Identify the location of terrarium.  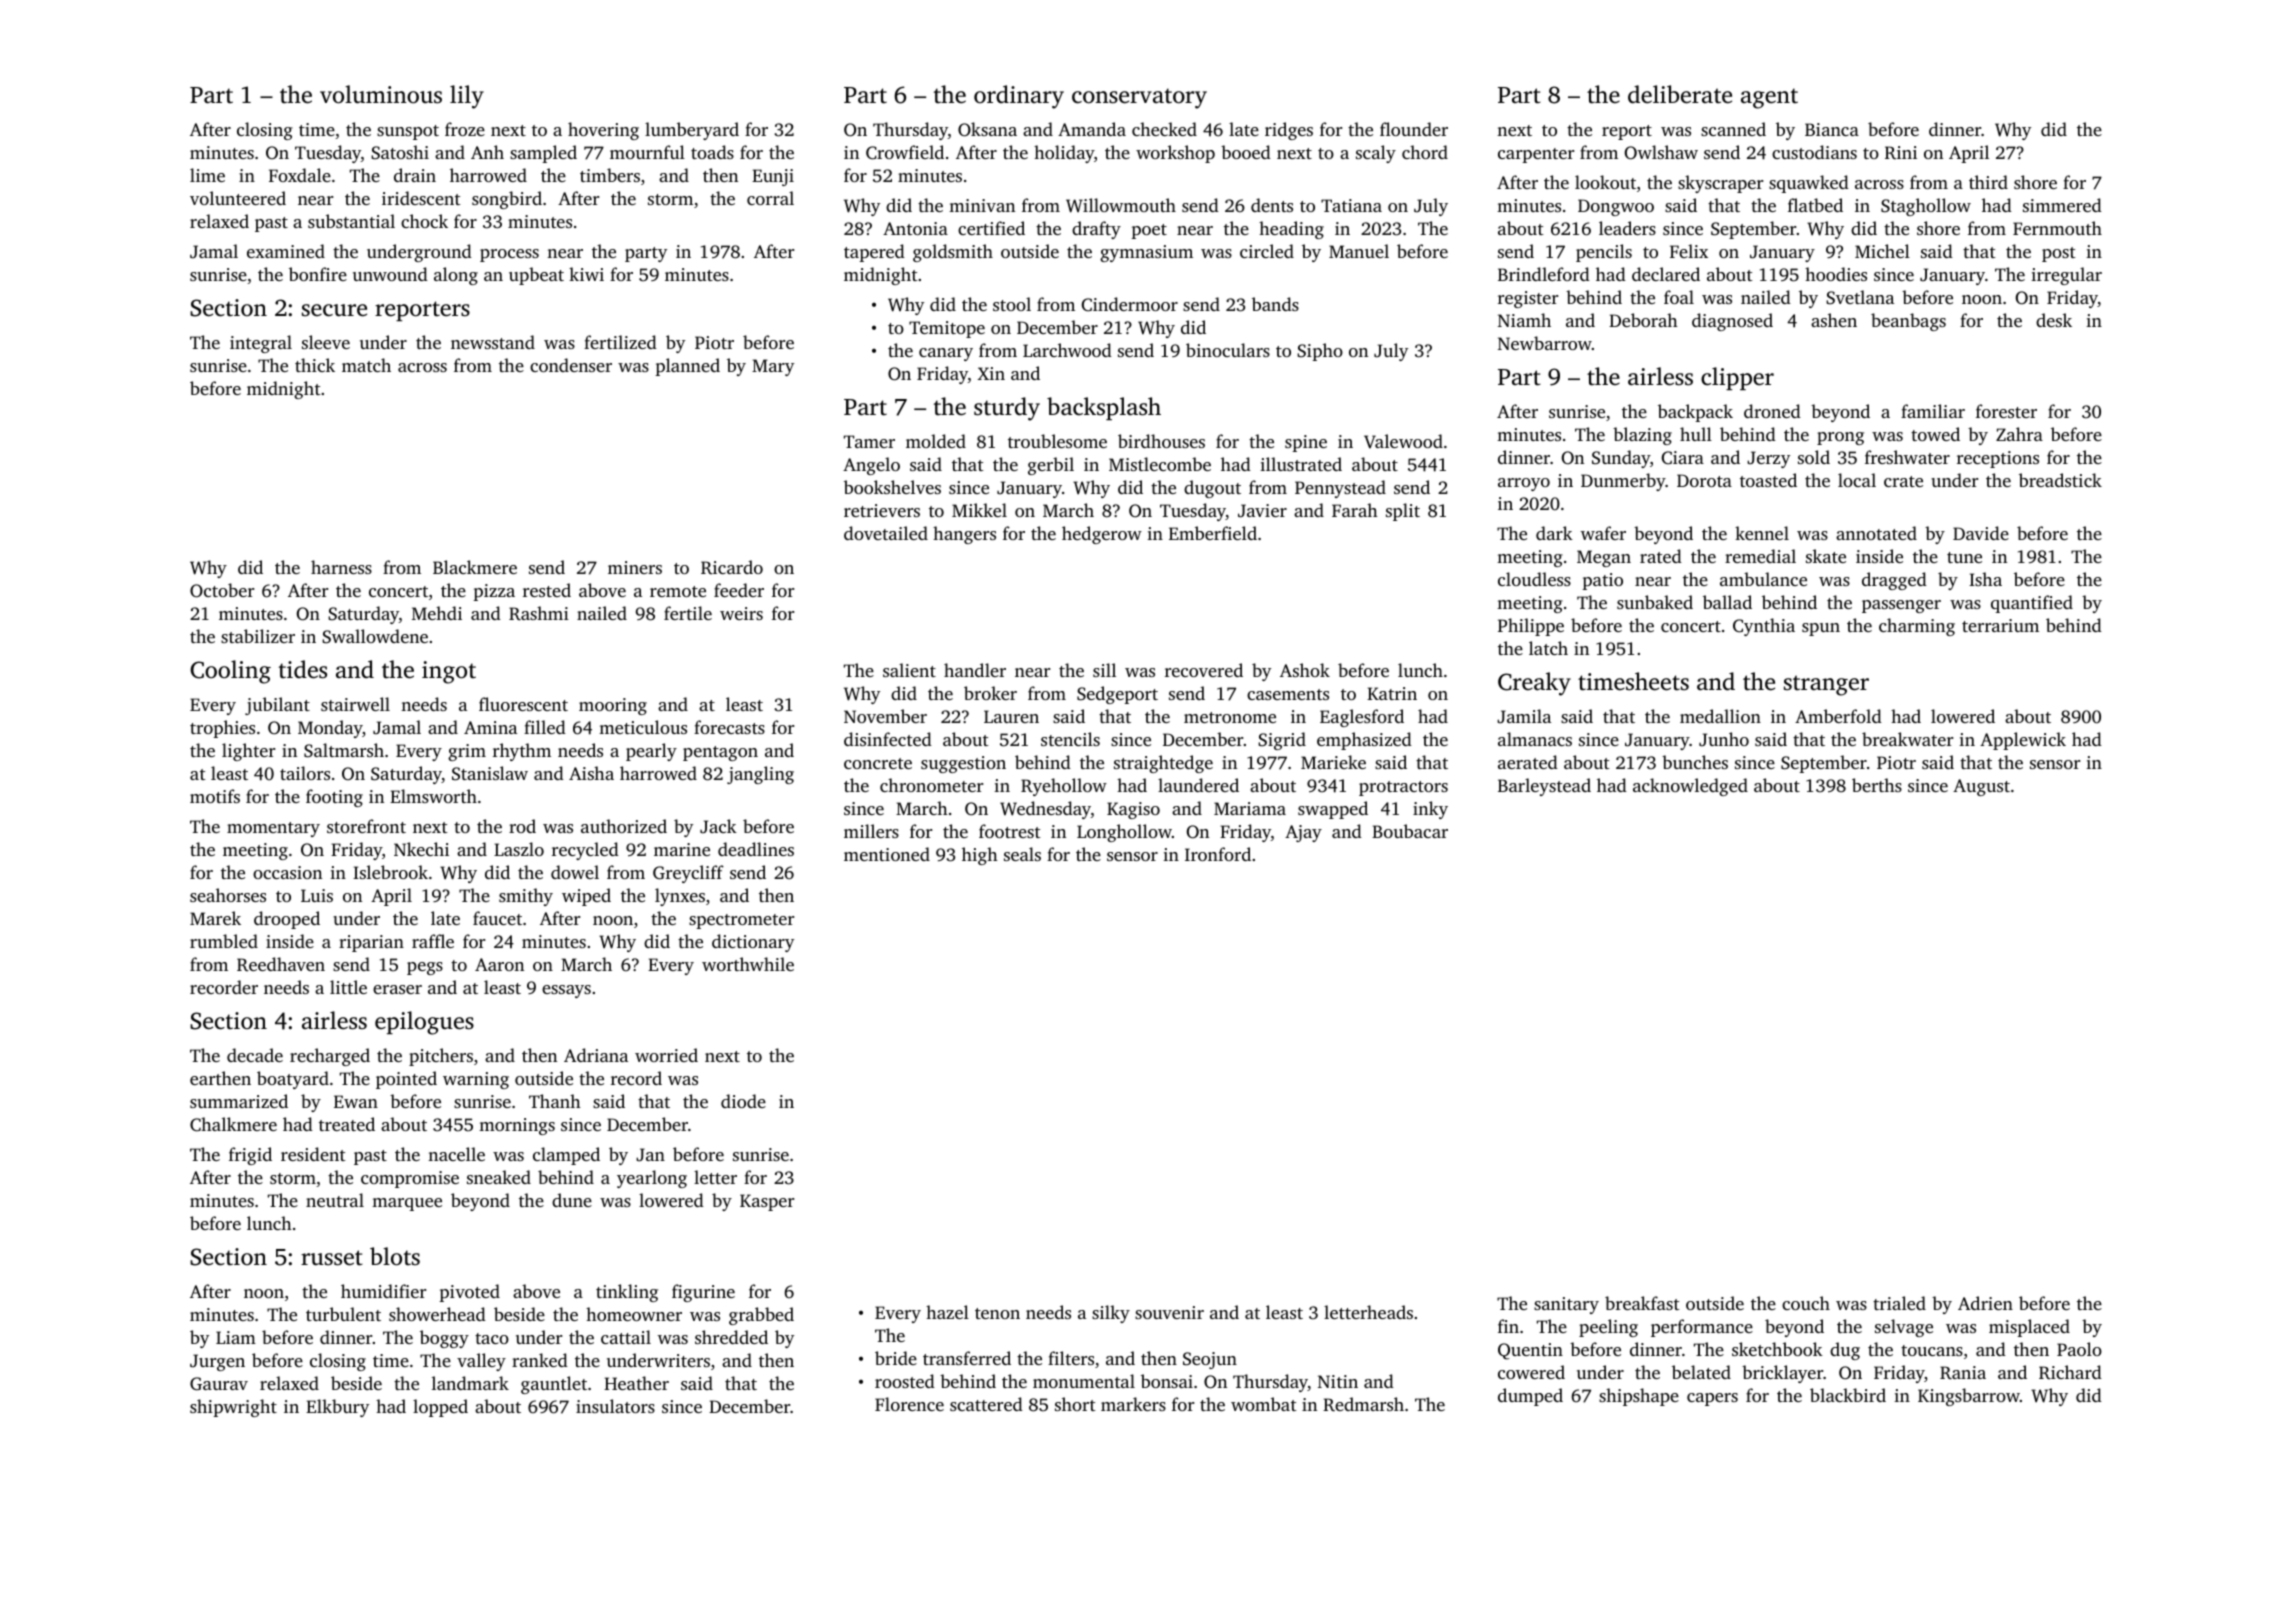
(2000, 625).
